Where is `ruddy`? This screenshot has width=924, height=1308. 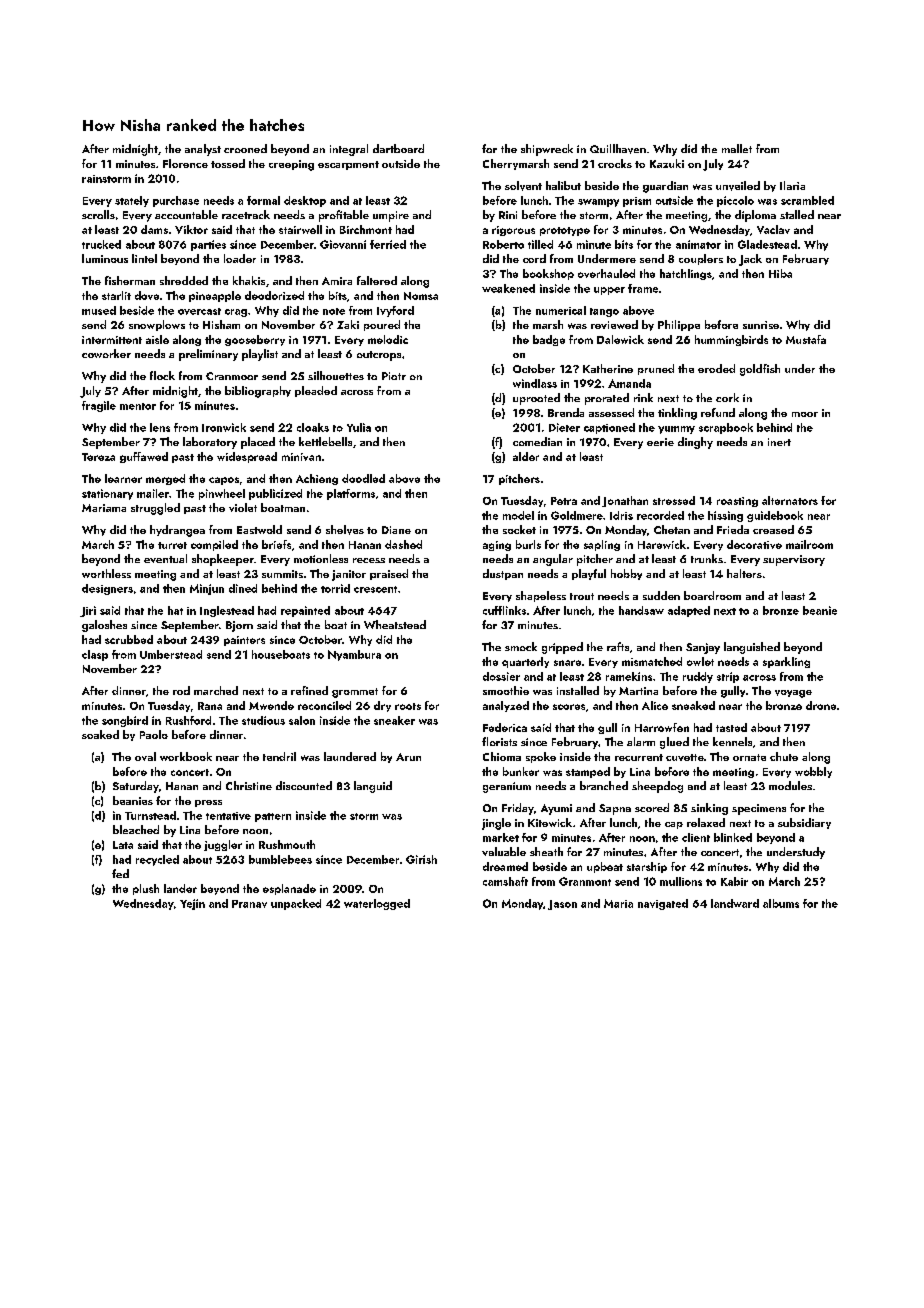 ruddy is located at coordinates (698, 677).
